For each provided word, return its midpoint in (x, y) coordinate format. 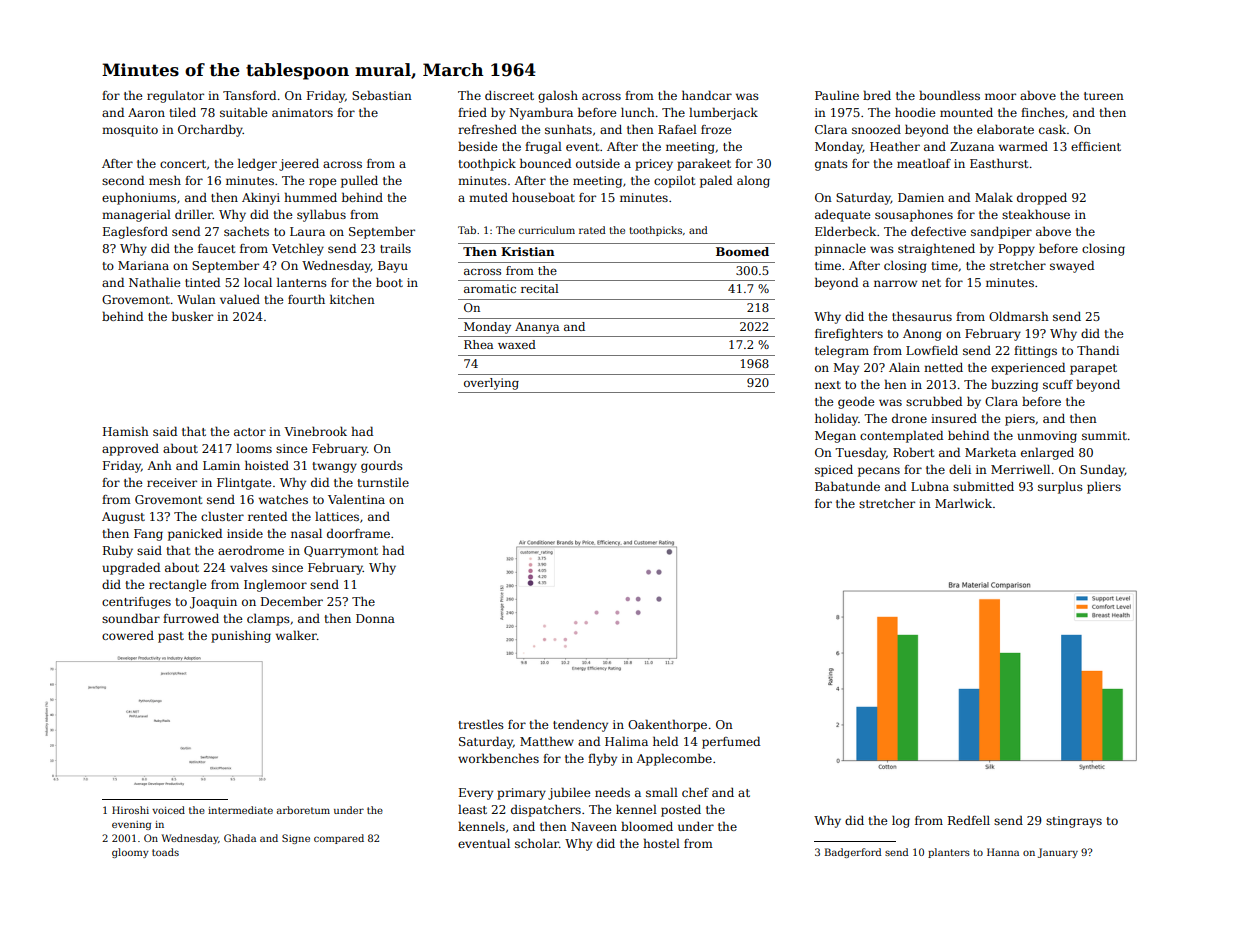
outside (598, 163)
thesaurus (922, 316)
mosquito (130, 131)
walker (296, 635)
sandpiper (1001, 233)
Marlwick (963, 503)
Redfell (969, 820)
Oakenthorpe (667, 725)
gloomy (130, 853)
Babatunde (847, 486)
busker (192, 316)
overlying (491, 384)
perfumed (731, 742)
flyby (602, 759)
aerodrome (251, 550)
